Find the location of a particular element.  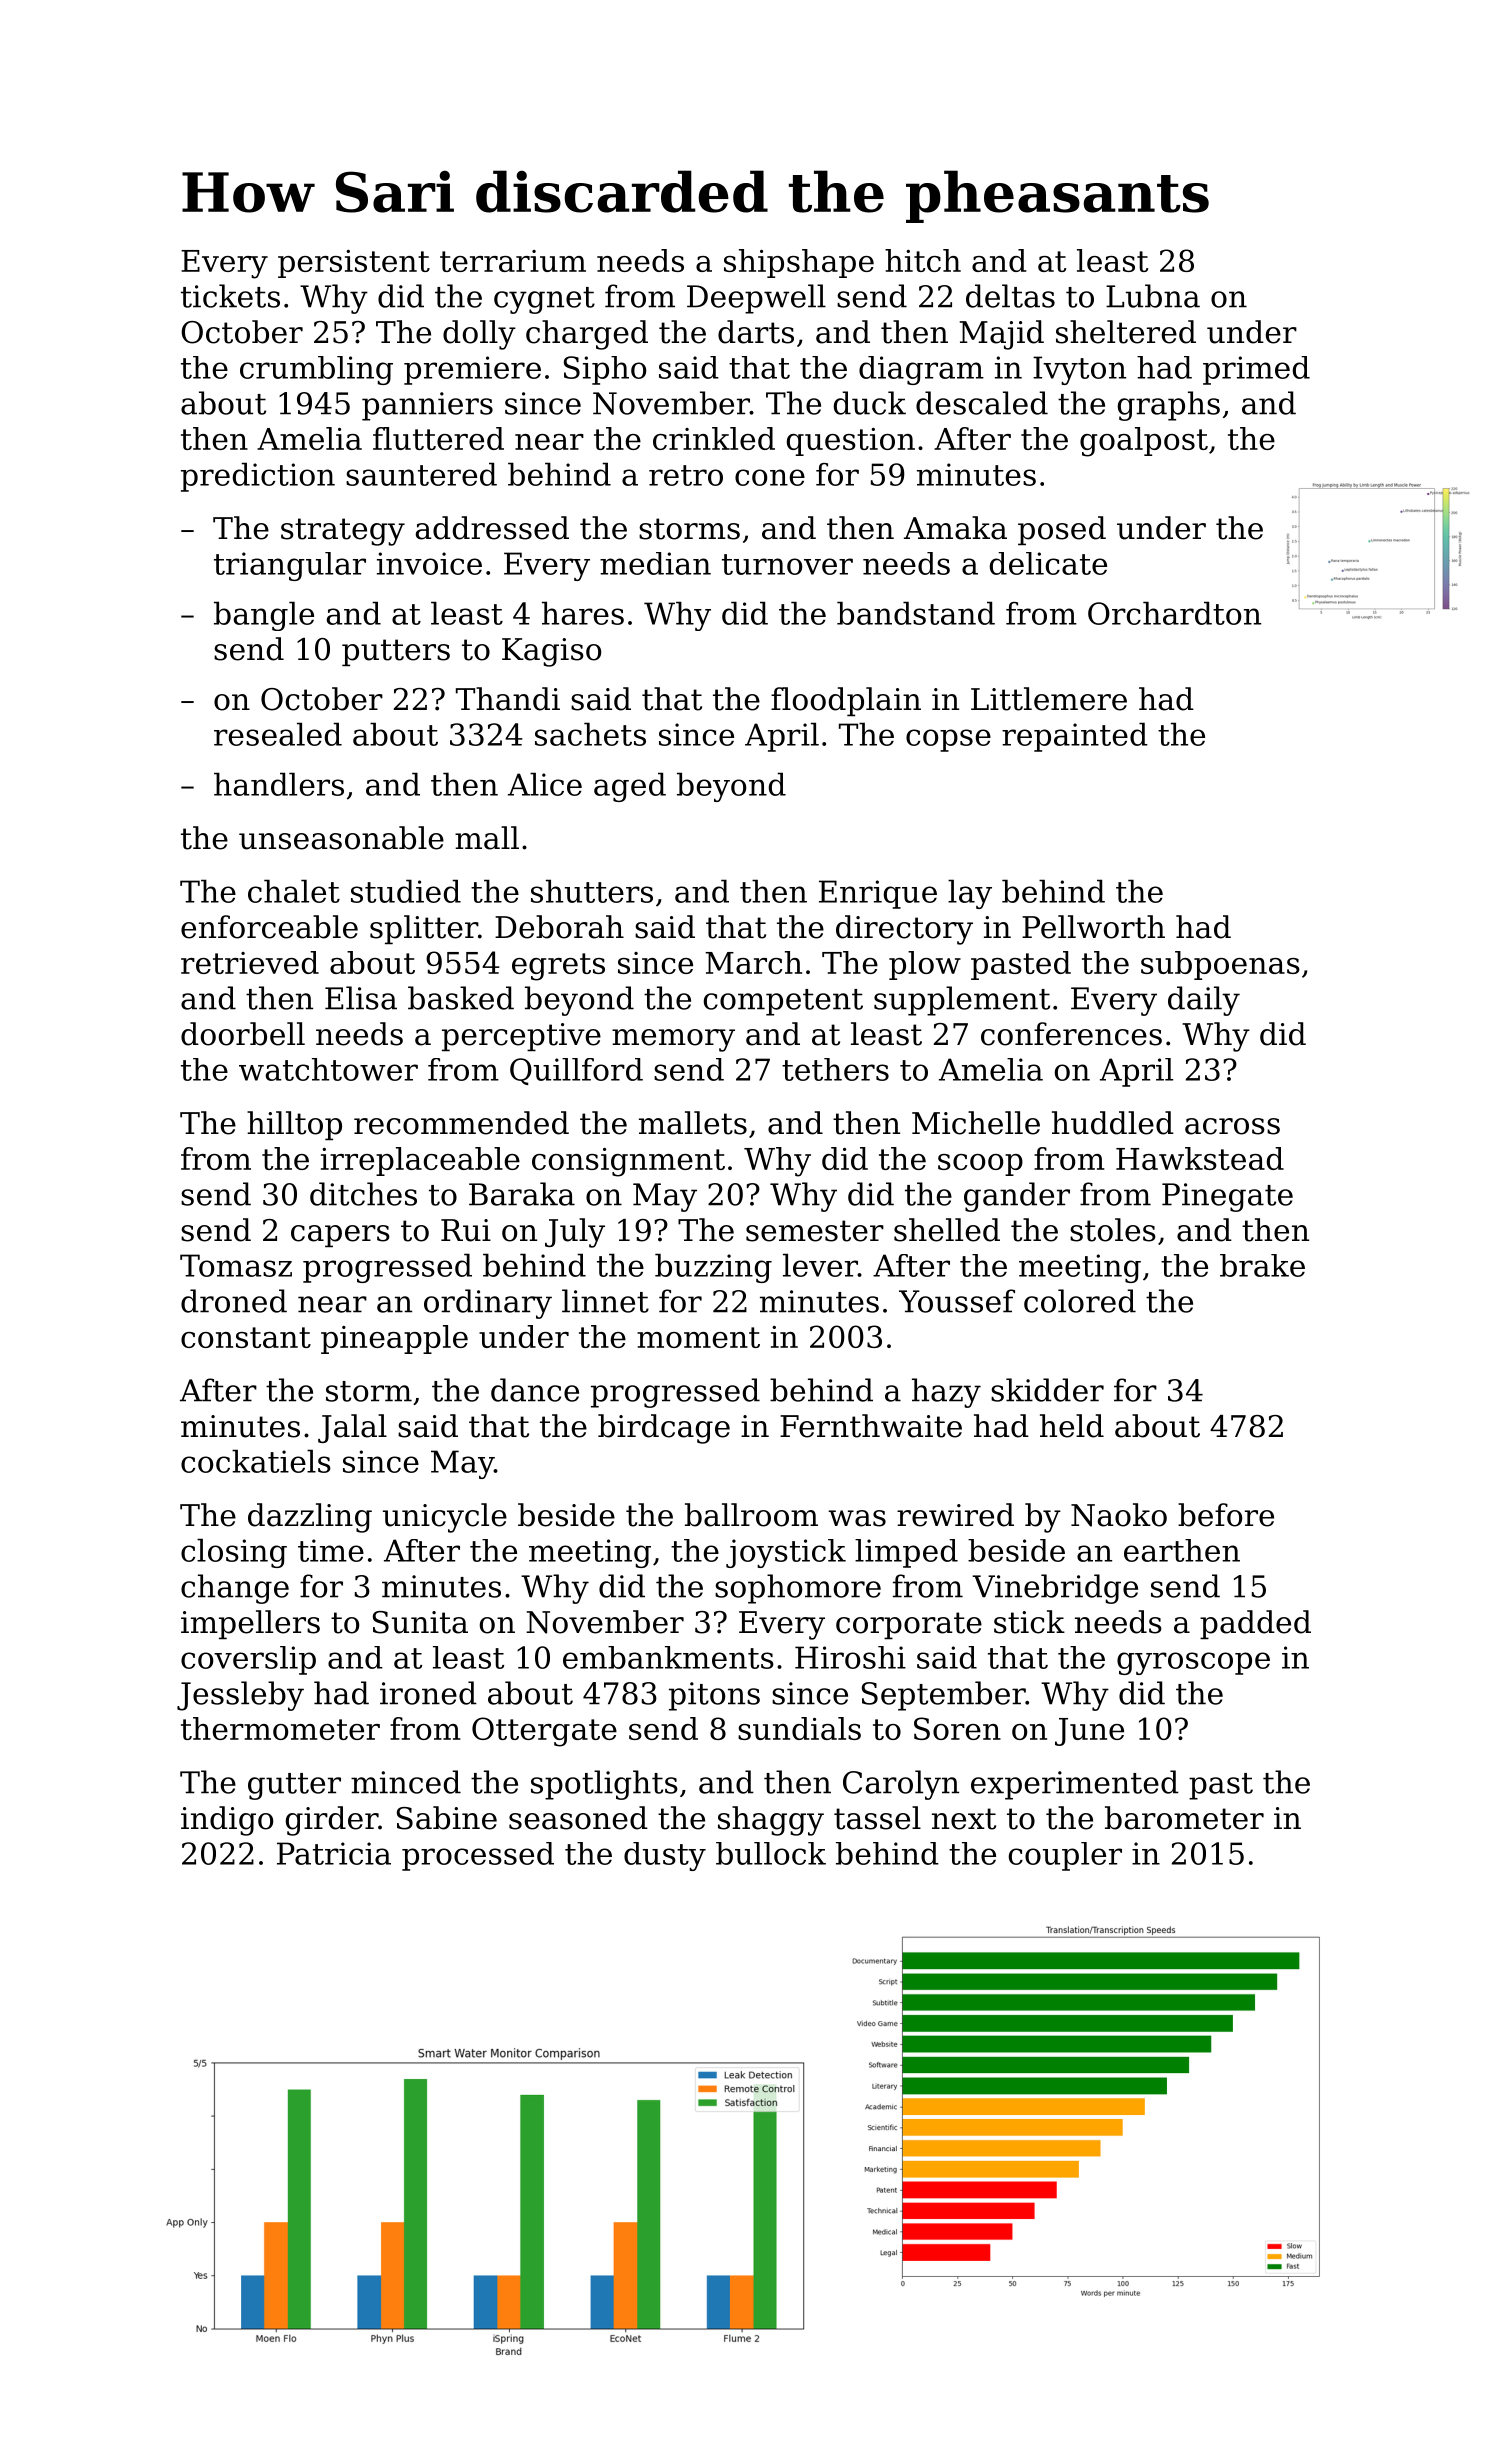

pineapple is located at coordinates (394, 1339).
